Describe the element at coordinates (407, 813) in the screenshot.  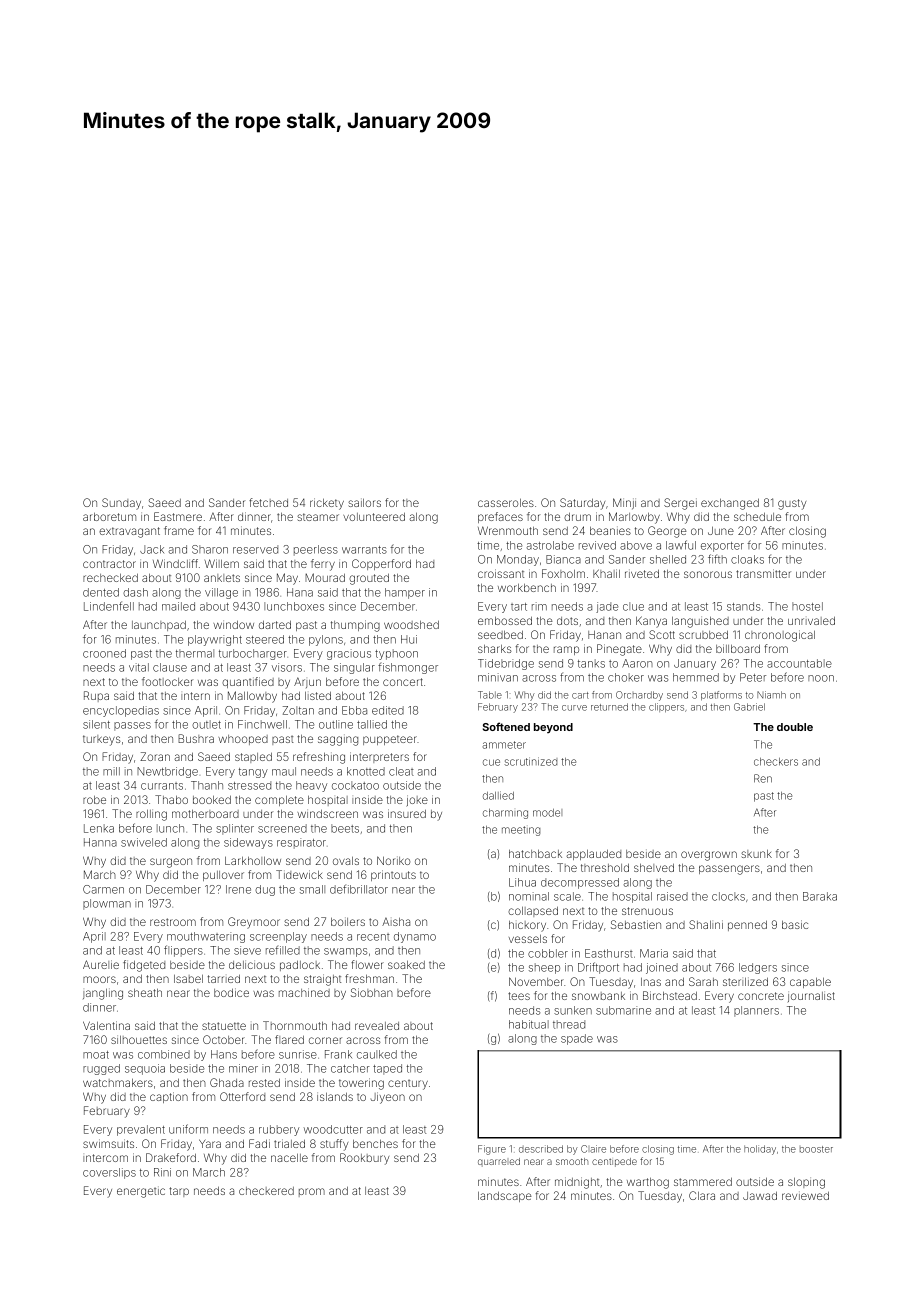
I see `insured` at that location.
